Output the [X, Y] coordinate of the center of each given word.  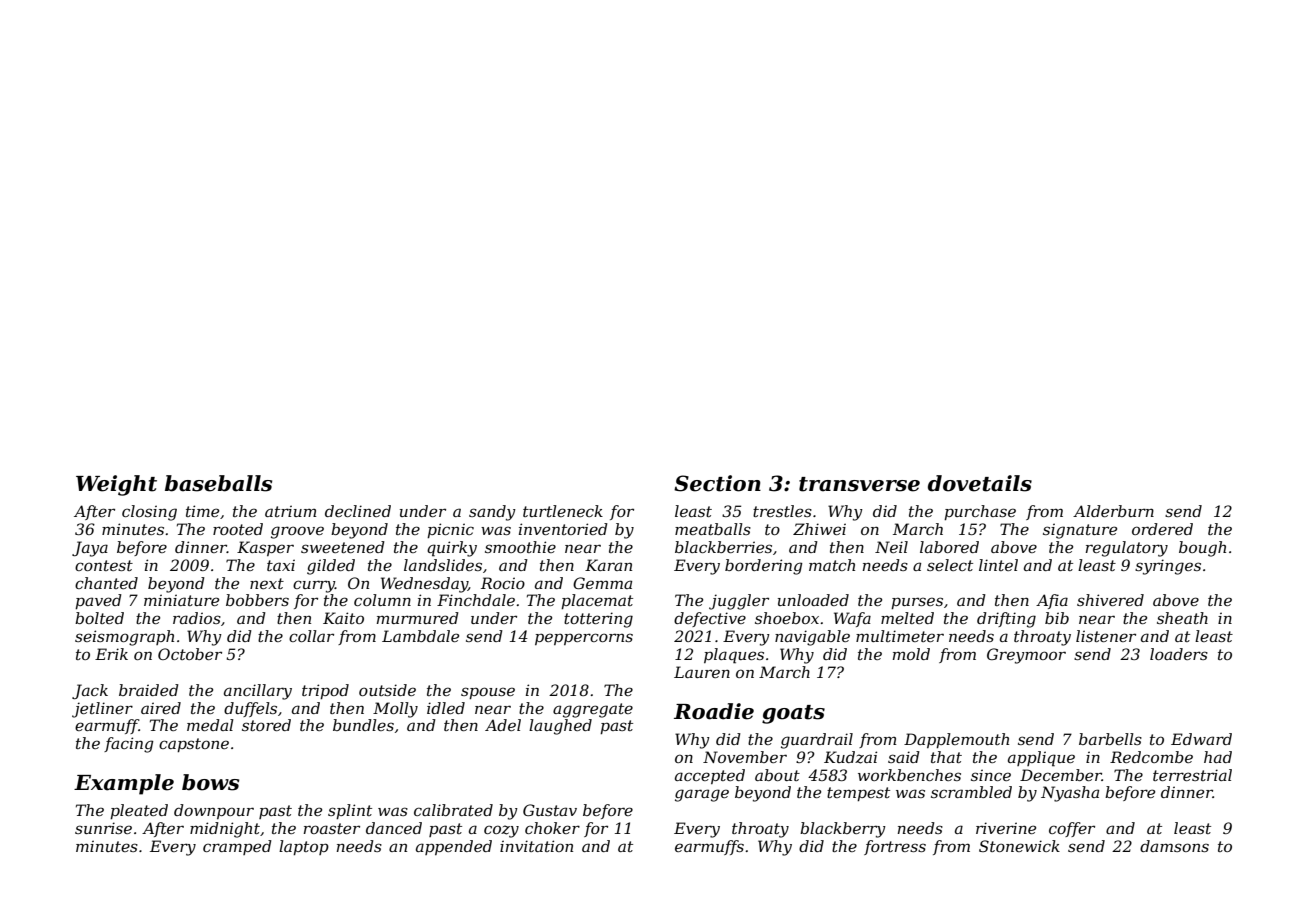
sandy [492, 513]
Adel [503, 725]
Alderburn [1113, 511]
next [267, 583]
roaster [332, 828]
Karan [608, 565]
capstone [194, 745]
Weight [116, 485]
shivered [1110, 600]
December [1061, 775]
